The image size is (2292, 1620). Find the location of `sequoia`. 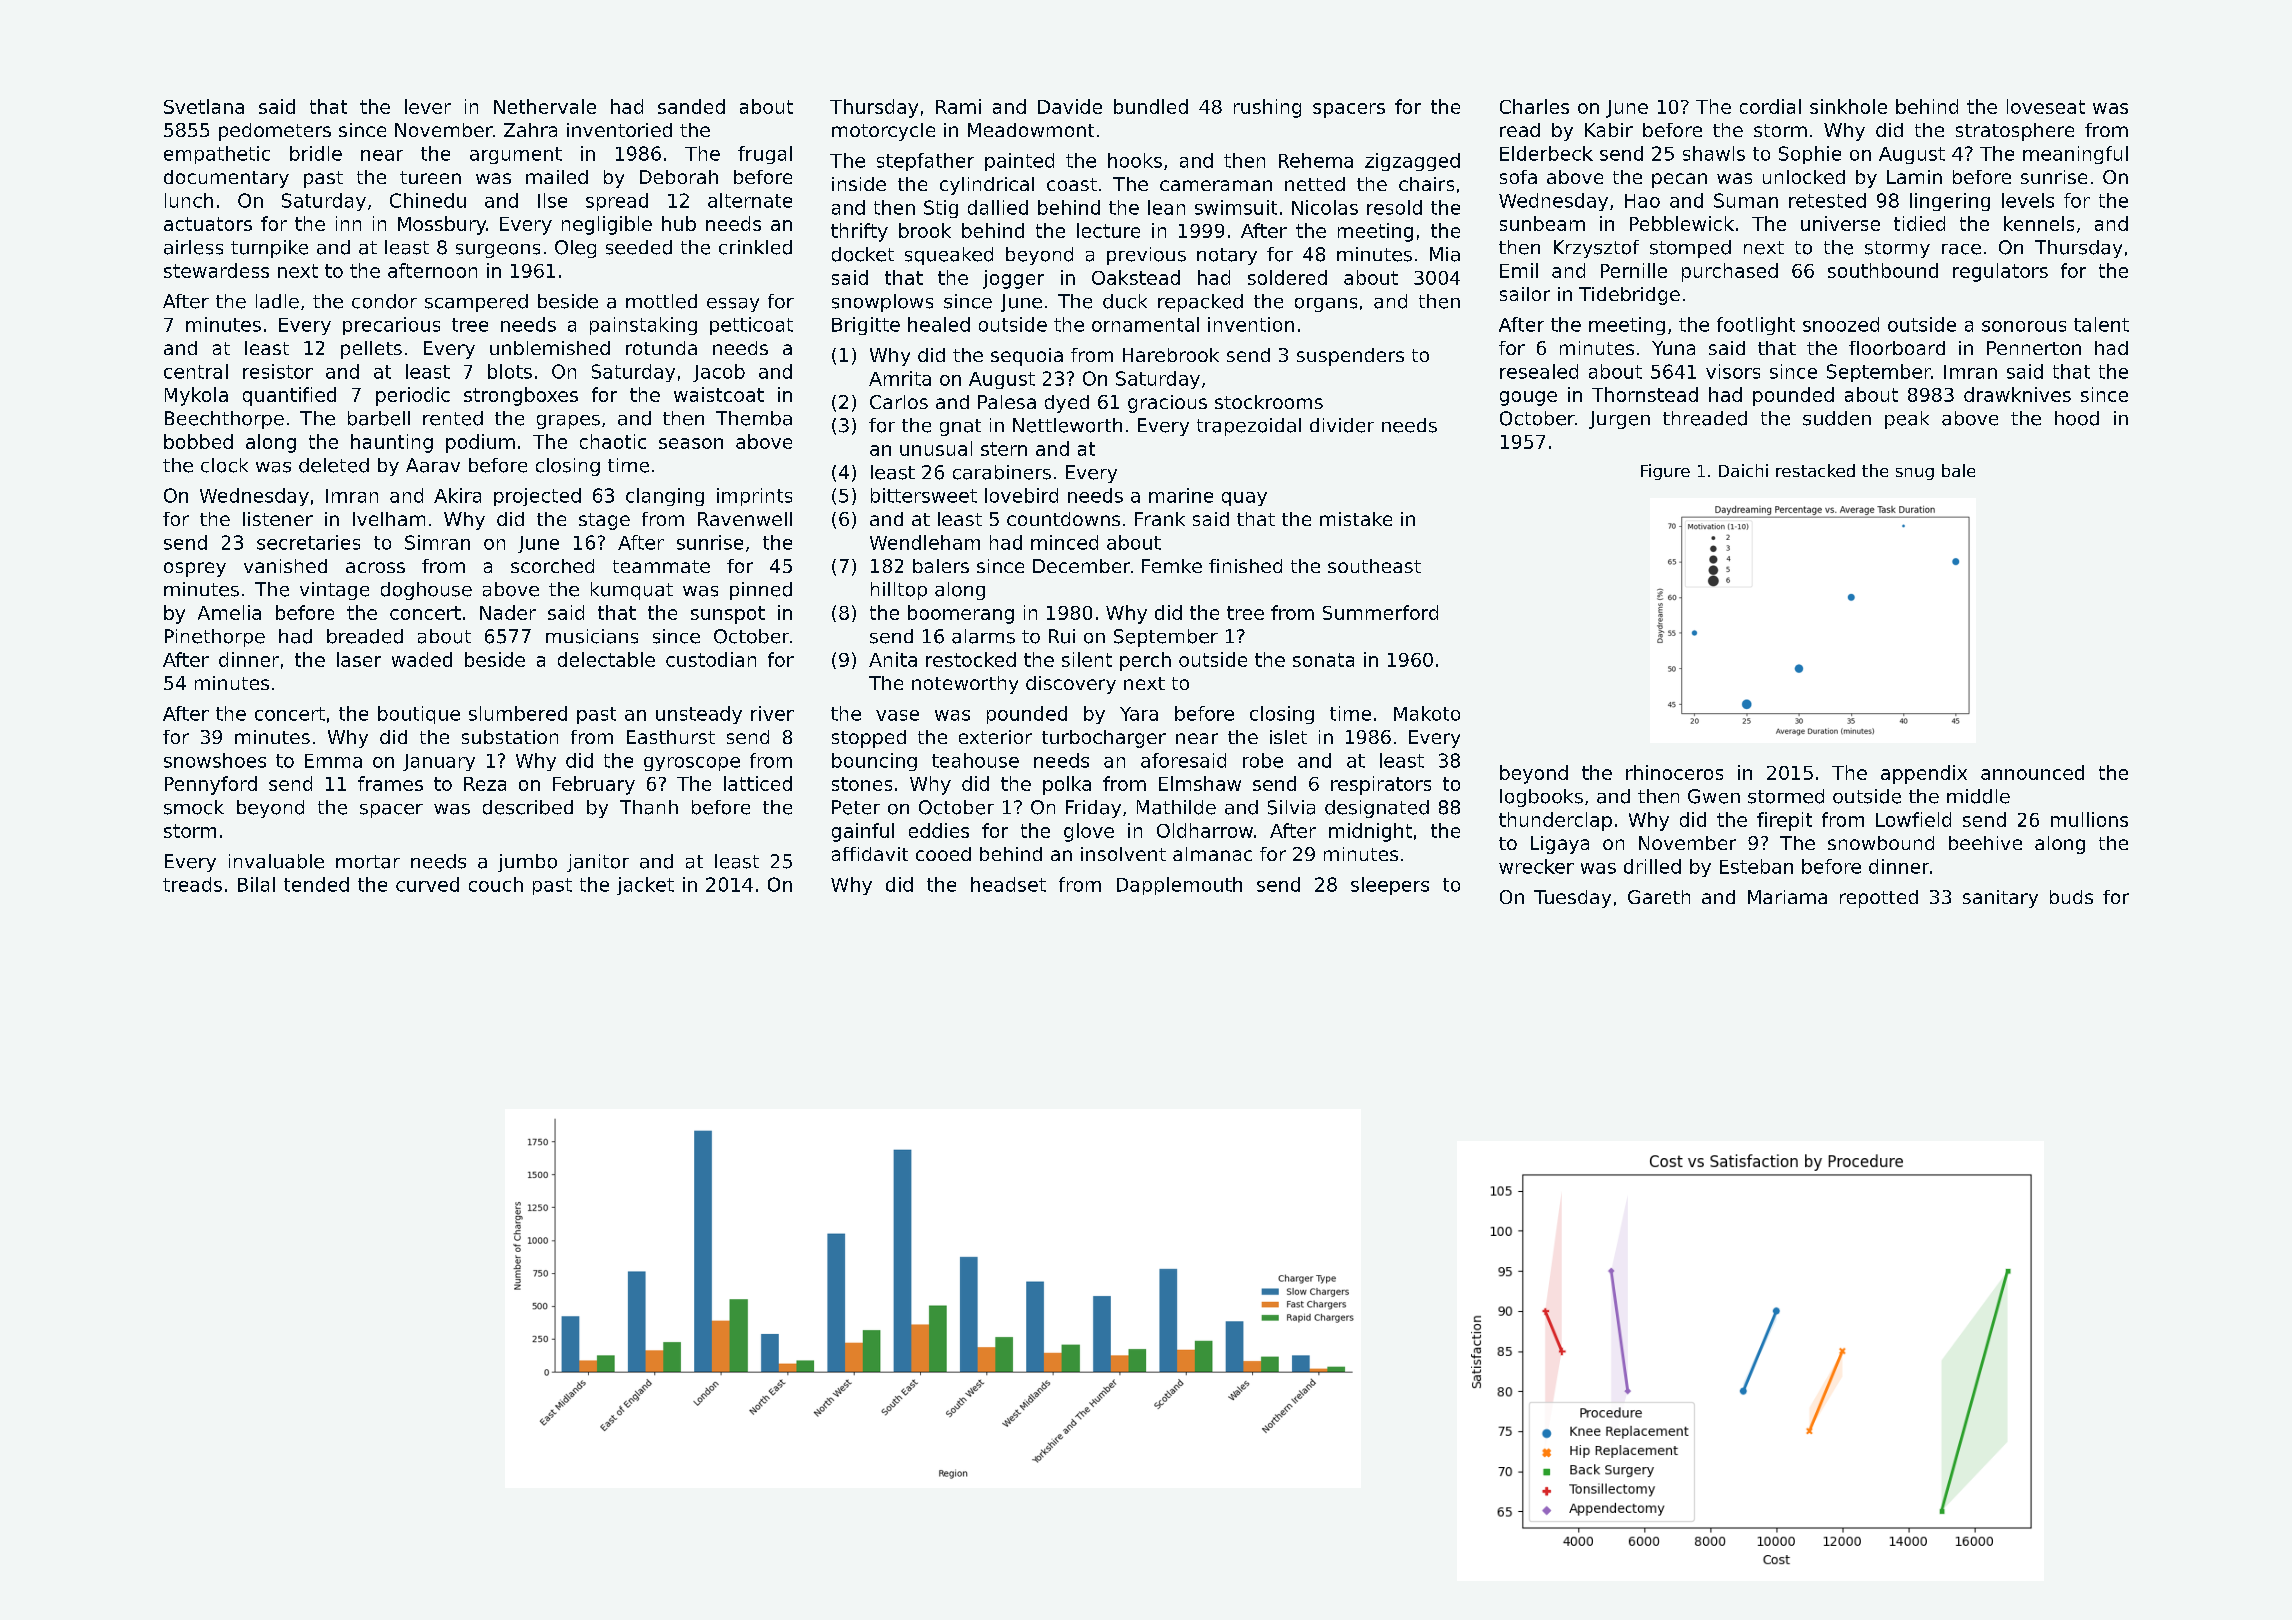

sequoia is located at coordinates (1027, 357).
